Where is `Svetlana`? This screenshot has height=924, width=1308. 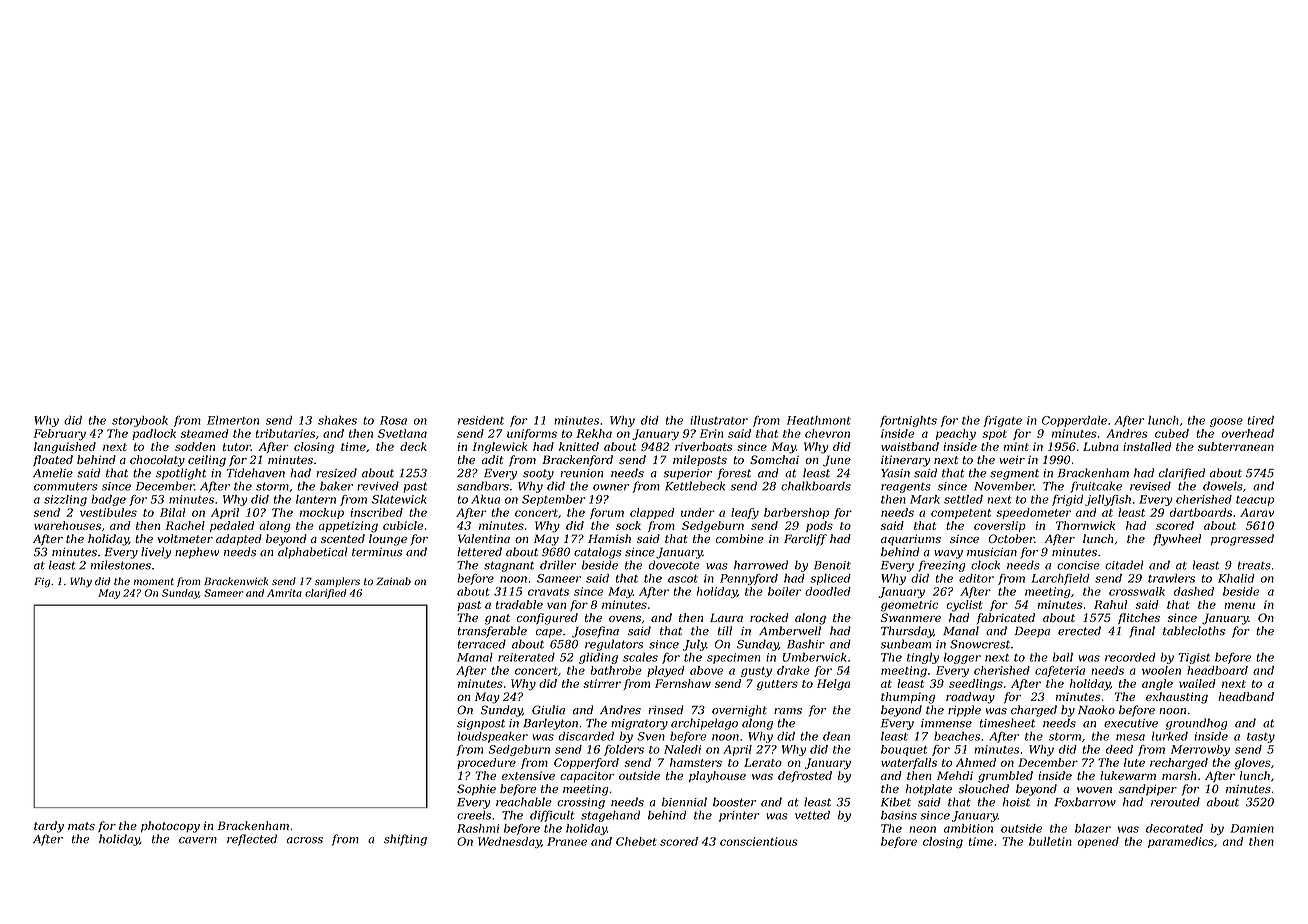 Svetlana is located at coordinates (402, 433).
